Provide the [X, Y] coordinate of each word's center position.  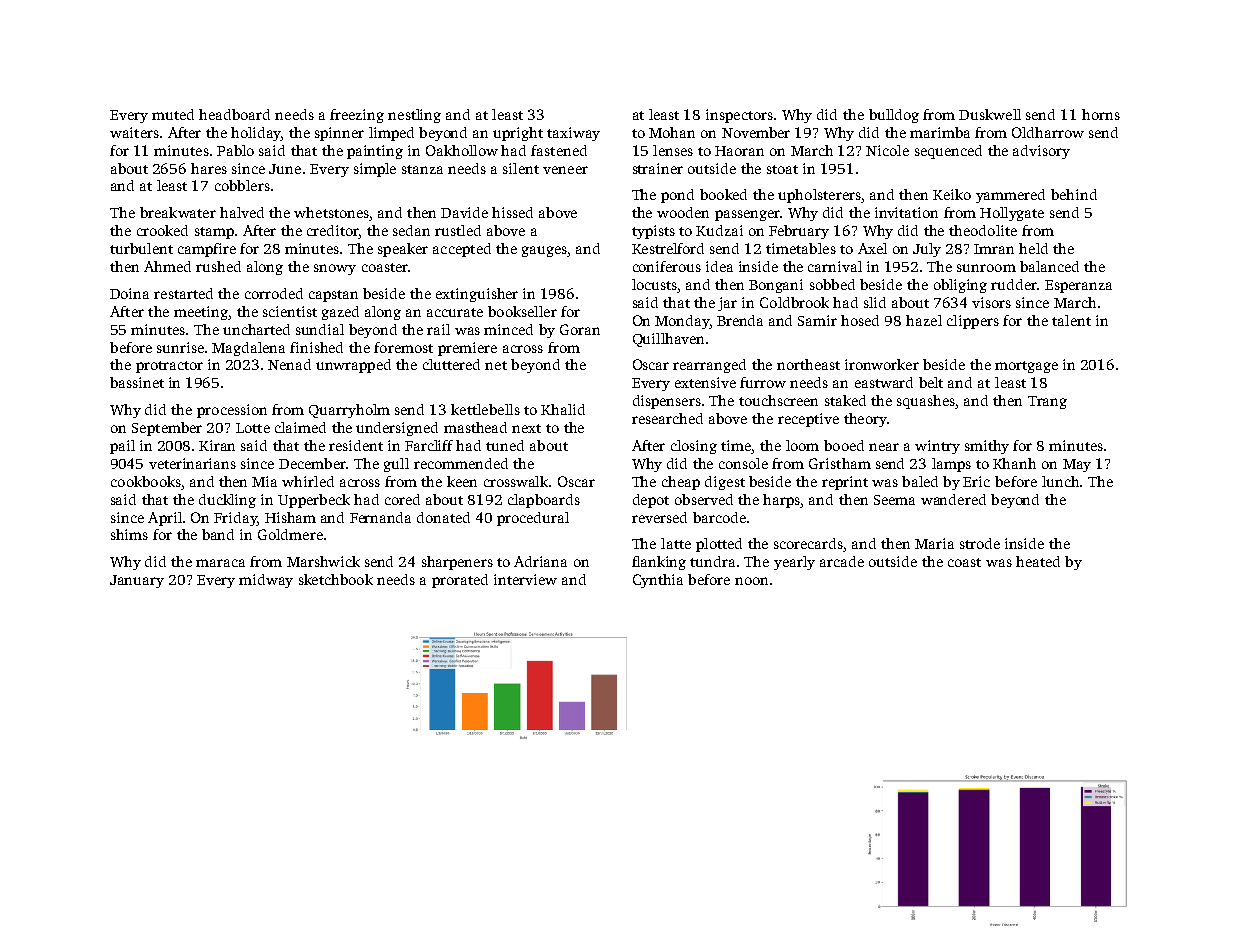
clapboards [544, 501]
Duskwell [990, 114]
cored [402, 499]
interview [525, 579]
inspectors [739, 116]
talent [1071, 320]
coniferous [667, 266]
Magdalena [248, 349]
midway [266, 581]
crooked [162, 230]
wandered [953, 499]
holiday [256, 134]
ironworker [882, 364]
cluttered [451, 364]
